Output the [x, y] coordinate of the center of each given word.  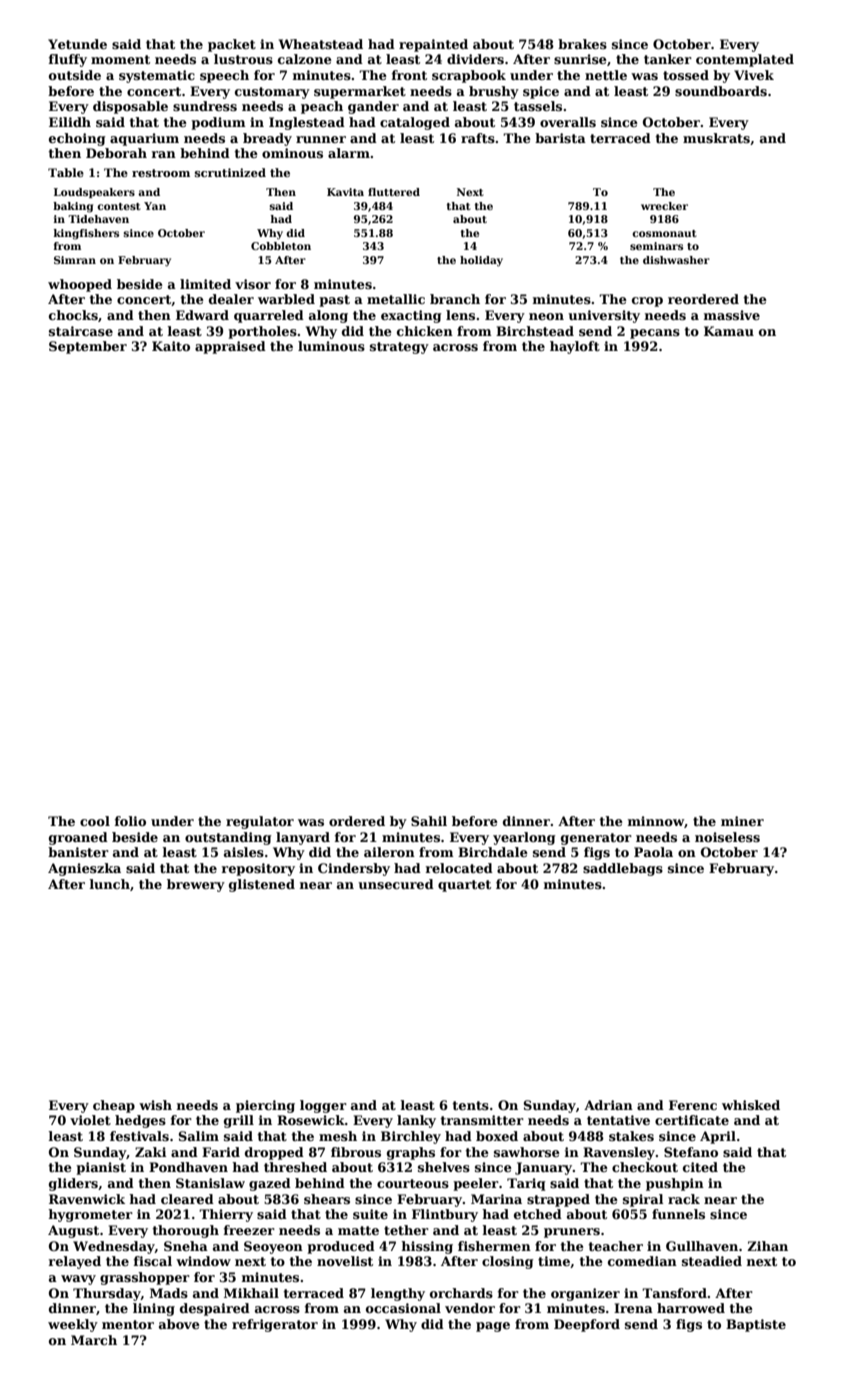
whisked [751, 1105]
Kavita [345, 192]
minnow [656, 821]
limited [205, 284]
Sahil [429, 821]
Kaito [171, 346]
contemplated [745, 60]
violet [90, 1120]
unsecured [396, 884]
